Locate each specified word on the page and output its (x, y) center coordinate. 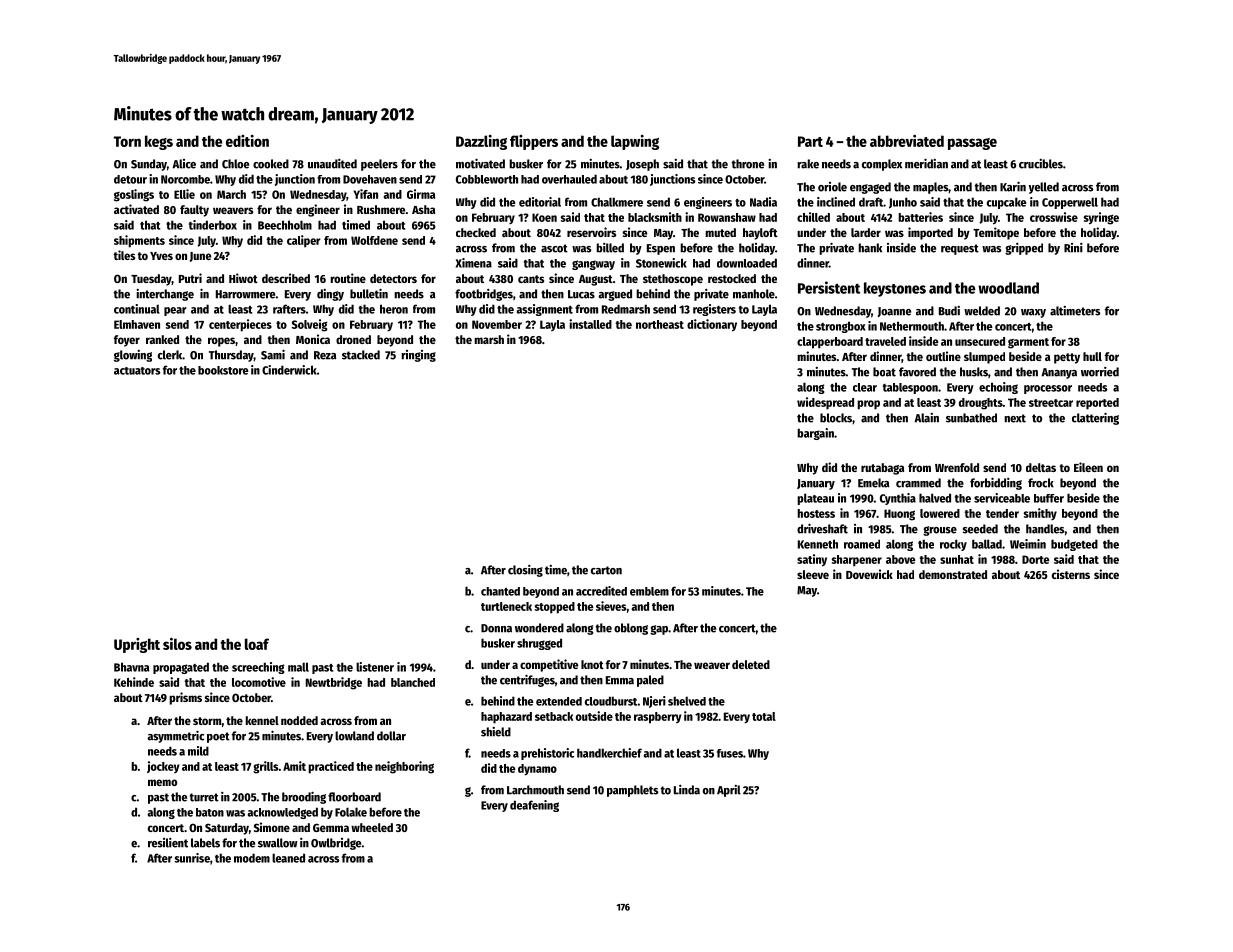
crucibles (1041, 164)
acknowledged (282, 813)
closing (525, 571)
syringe (1101, 218)
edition (247, 141)
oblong (631, 629)
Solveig (310, 325)
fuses (730, 753)
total (764, 716)
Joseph (642, 165)
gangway (593, 265)
